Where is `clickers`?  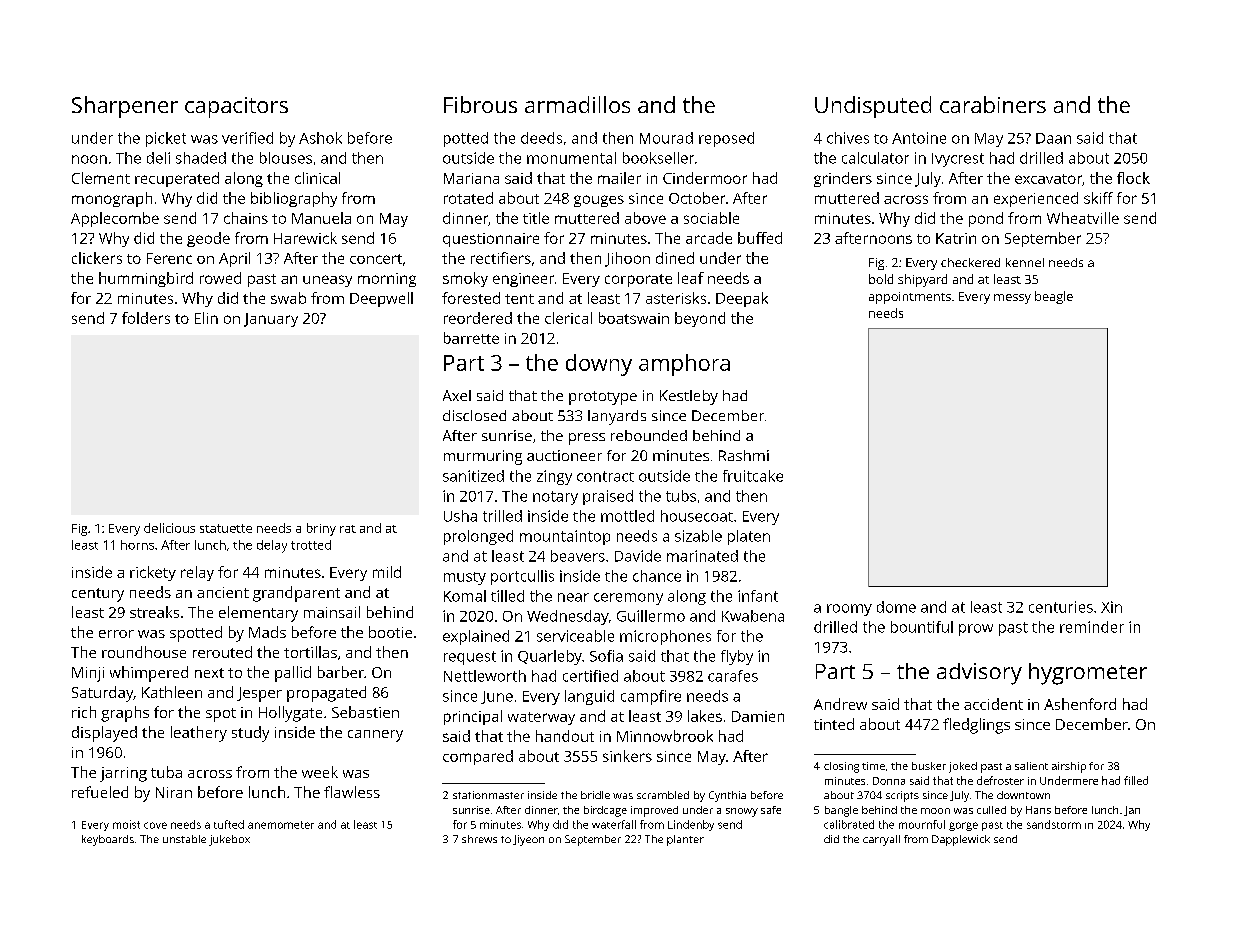
clickers is located at coordinates (97, 258).
